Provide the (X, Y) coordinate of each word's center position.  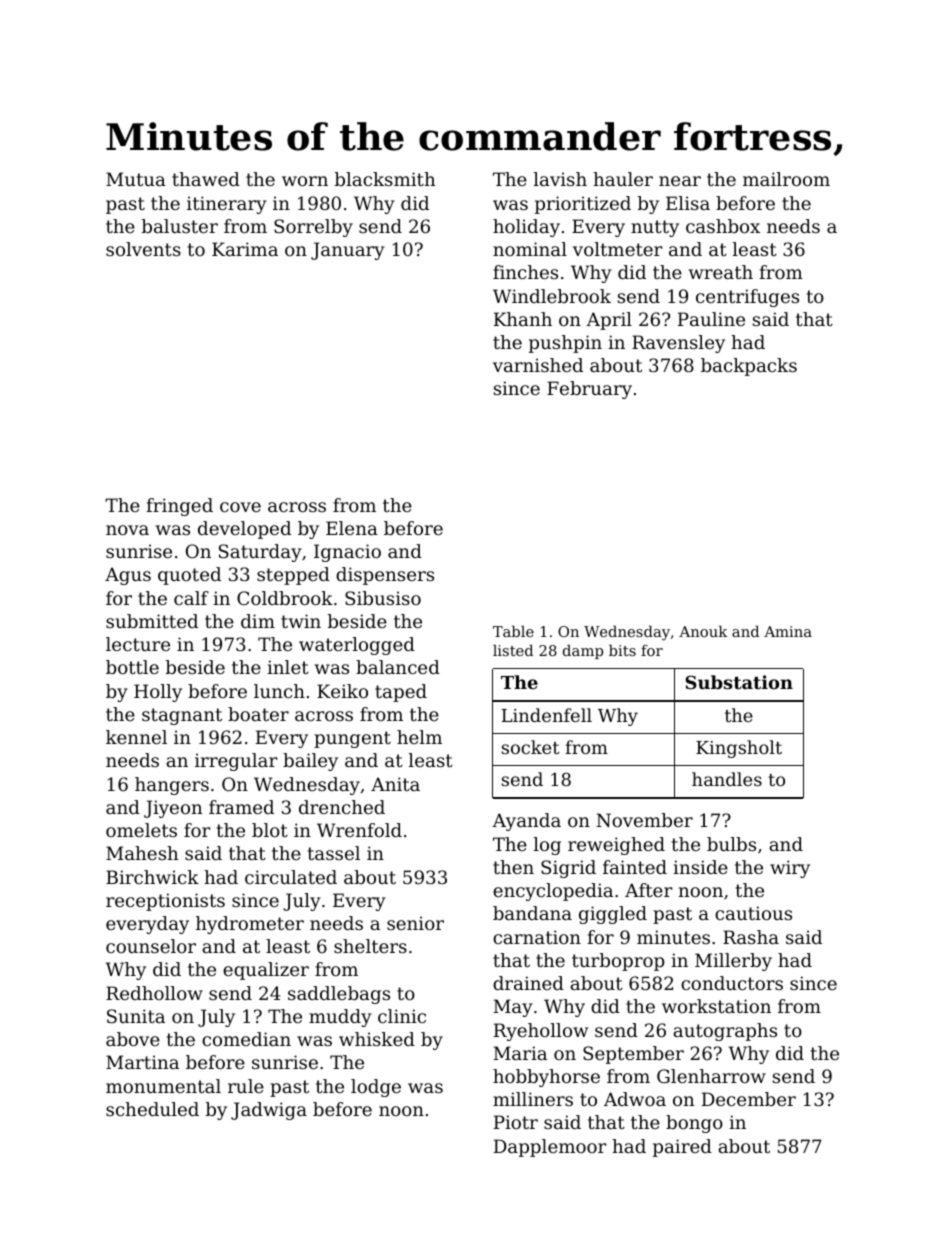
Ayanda (526, 822)
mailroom (786, 179)
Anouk (703, 631)
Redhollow (154, 993)
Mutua (136, 179)
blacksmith (385, 179)
